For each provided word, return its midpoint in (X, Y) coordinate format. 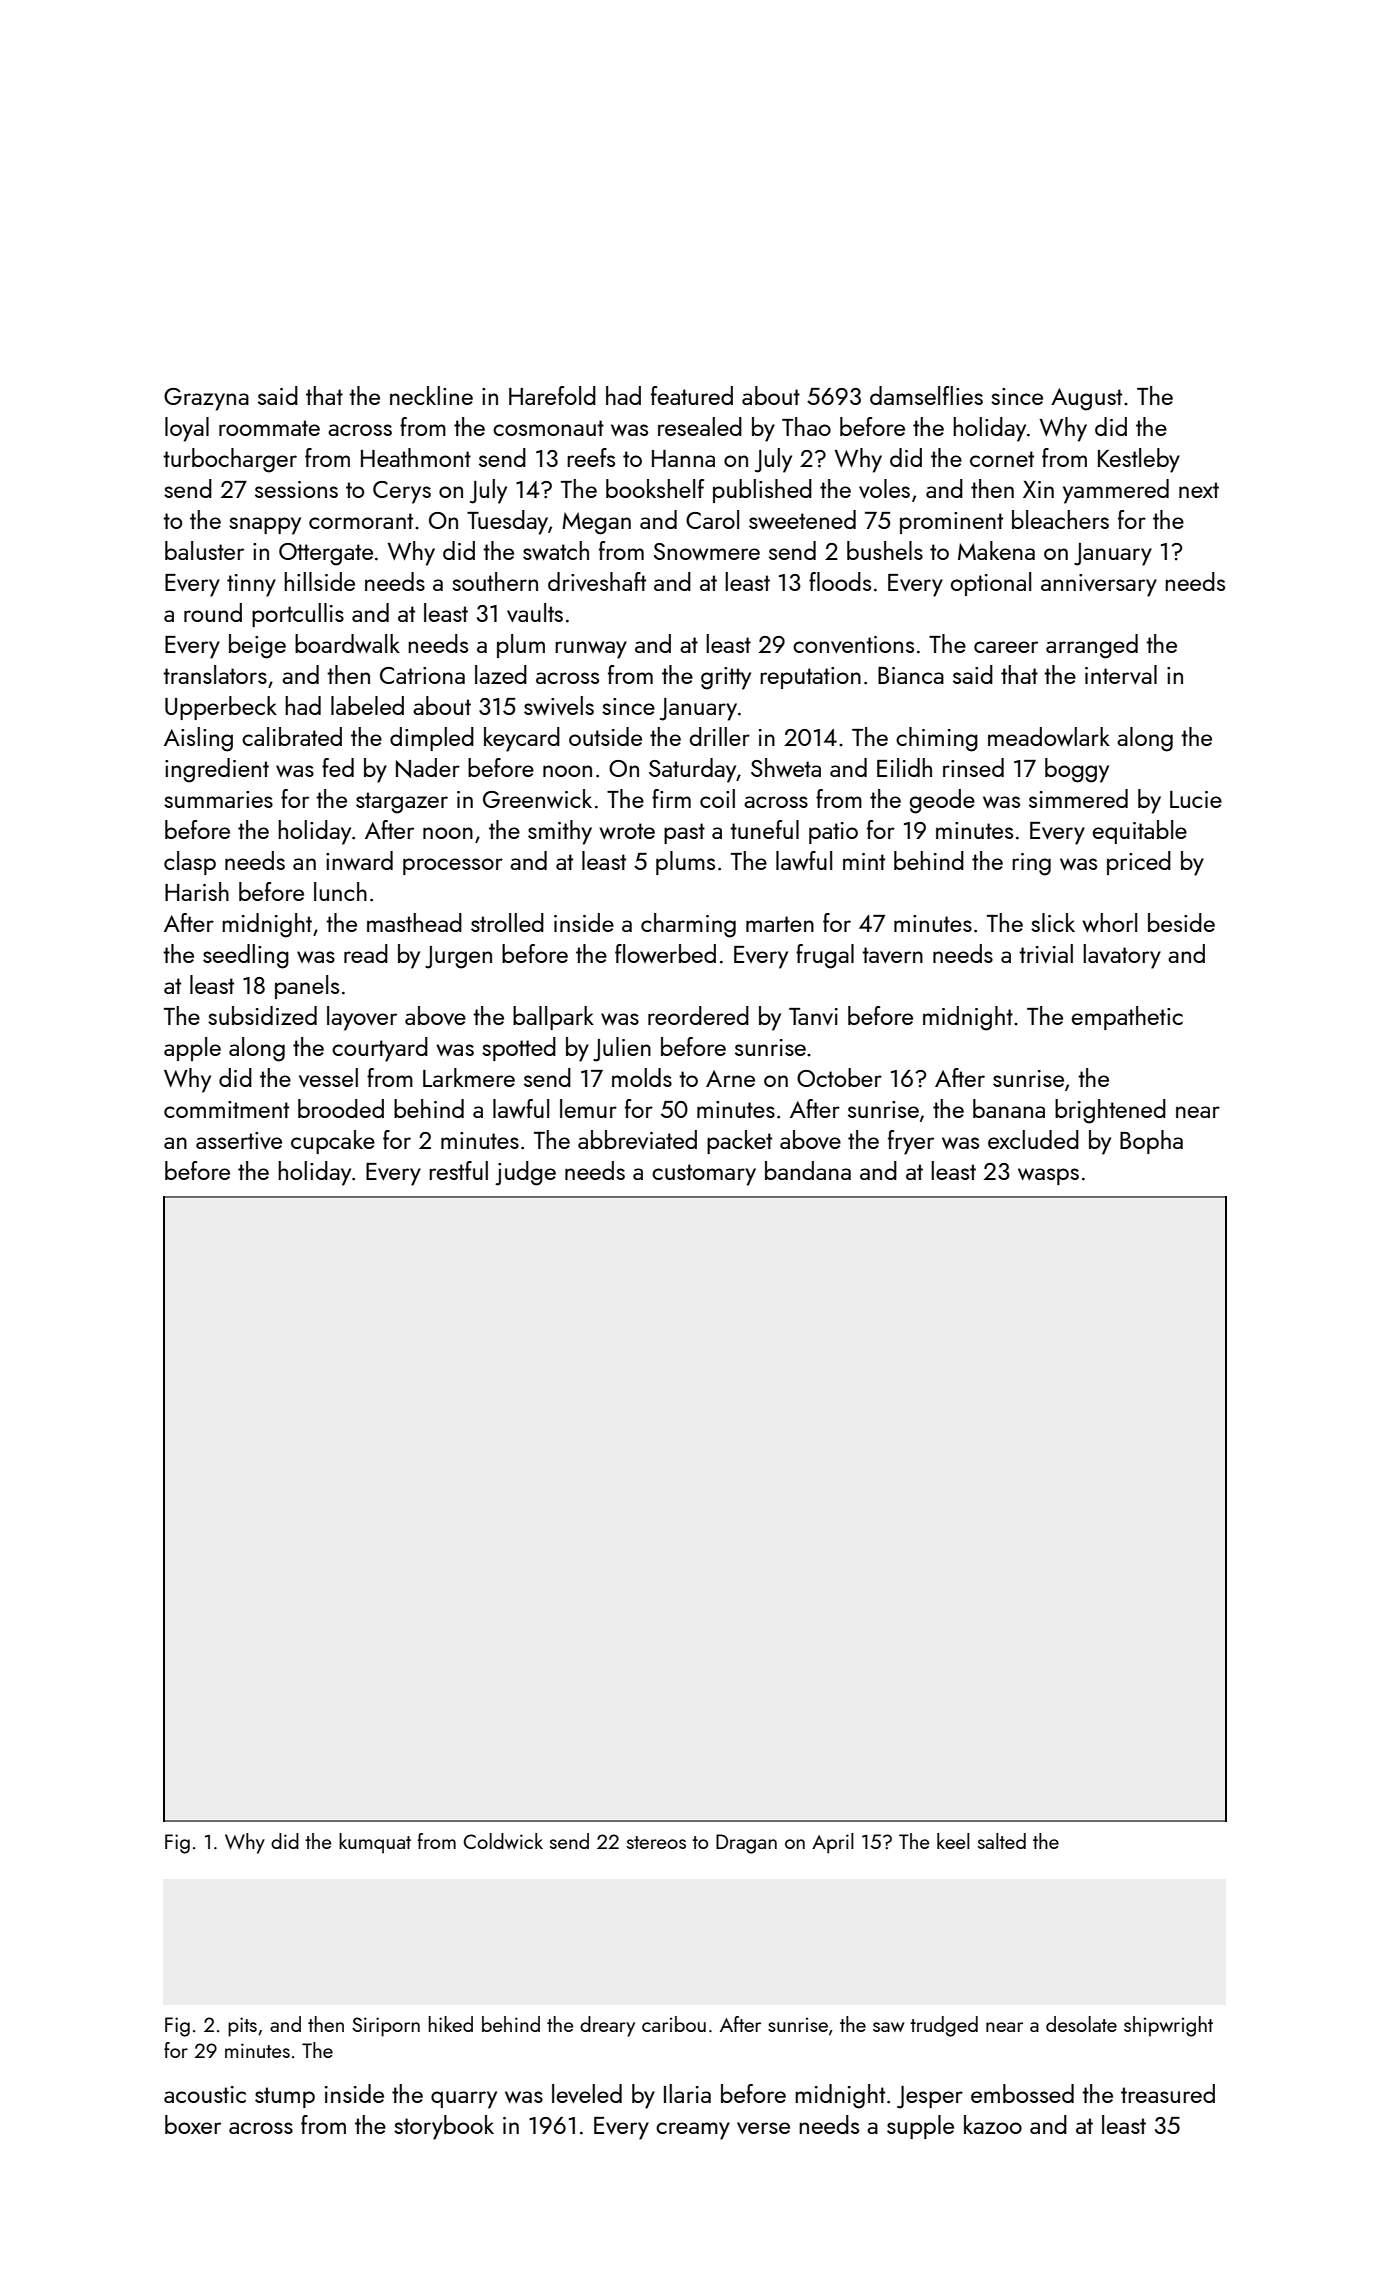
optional (991, 584)
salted (1002, 1841)
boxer (193, 2124)
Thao (806, 426)
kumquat (375, 1843)
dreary (607, 2026)
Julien (622, 1049)
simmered (1078, 798)
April (833, 1843)
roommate (269, 428)
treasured (1168, 2093)
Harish (197, 891)
